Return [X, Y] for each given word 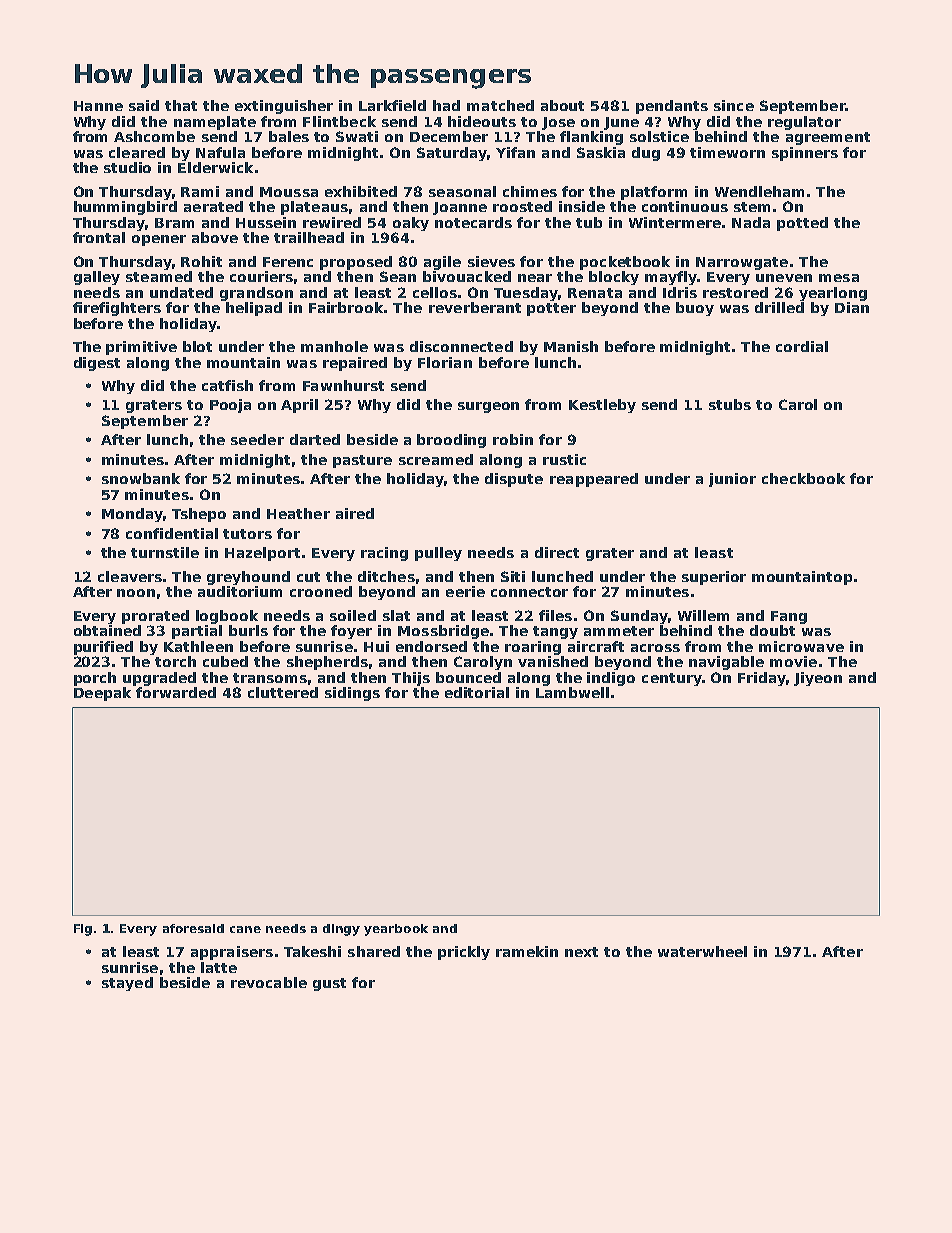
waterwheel [702, 951]
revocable [269, 982]
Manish [571, 346]
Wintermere [675, 222]
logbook [227, 617]
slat [396, 615]
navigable [726, 663]
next [581, 952]
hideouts [482, 121]
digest [97, 364]
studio [127, 167]
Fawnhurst [343, 385]
